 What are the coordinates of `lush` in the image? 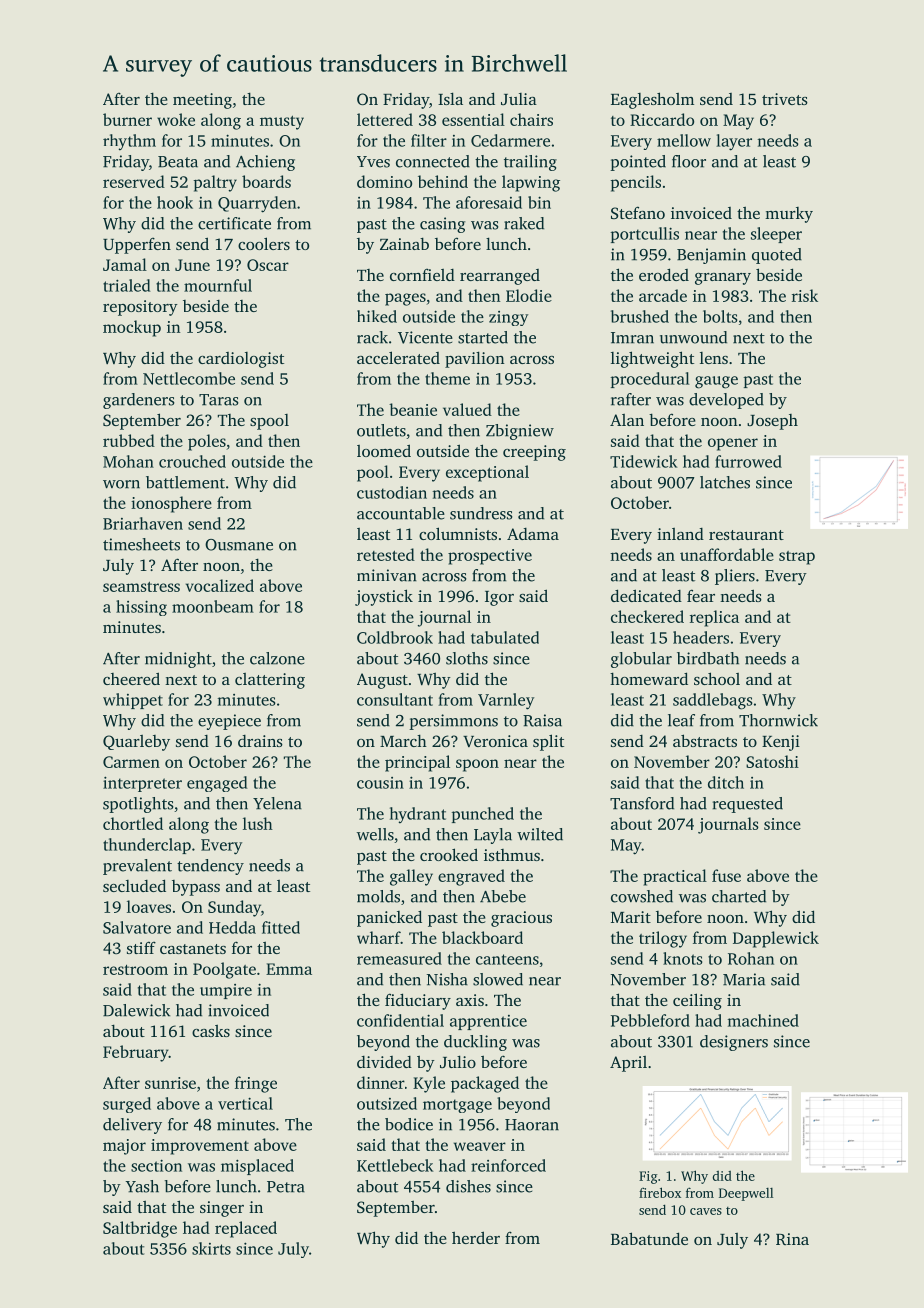 It's located at (258, 823).
